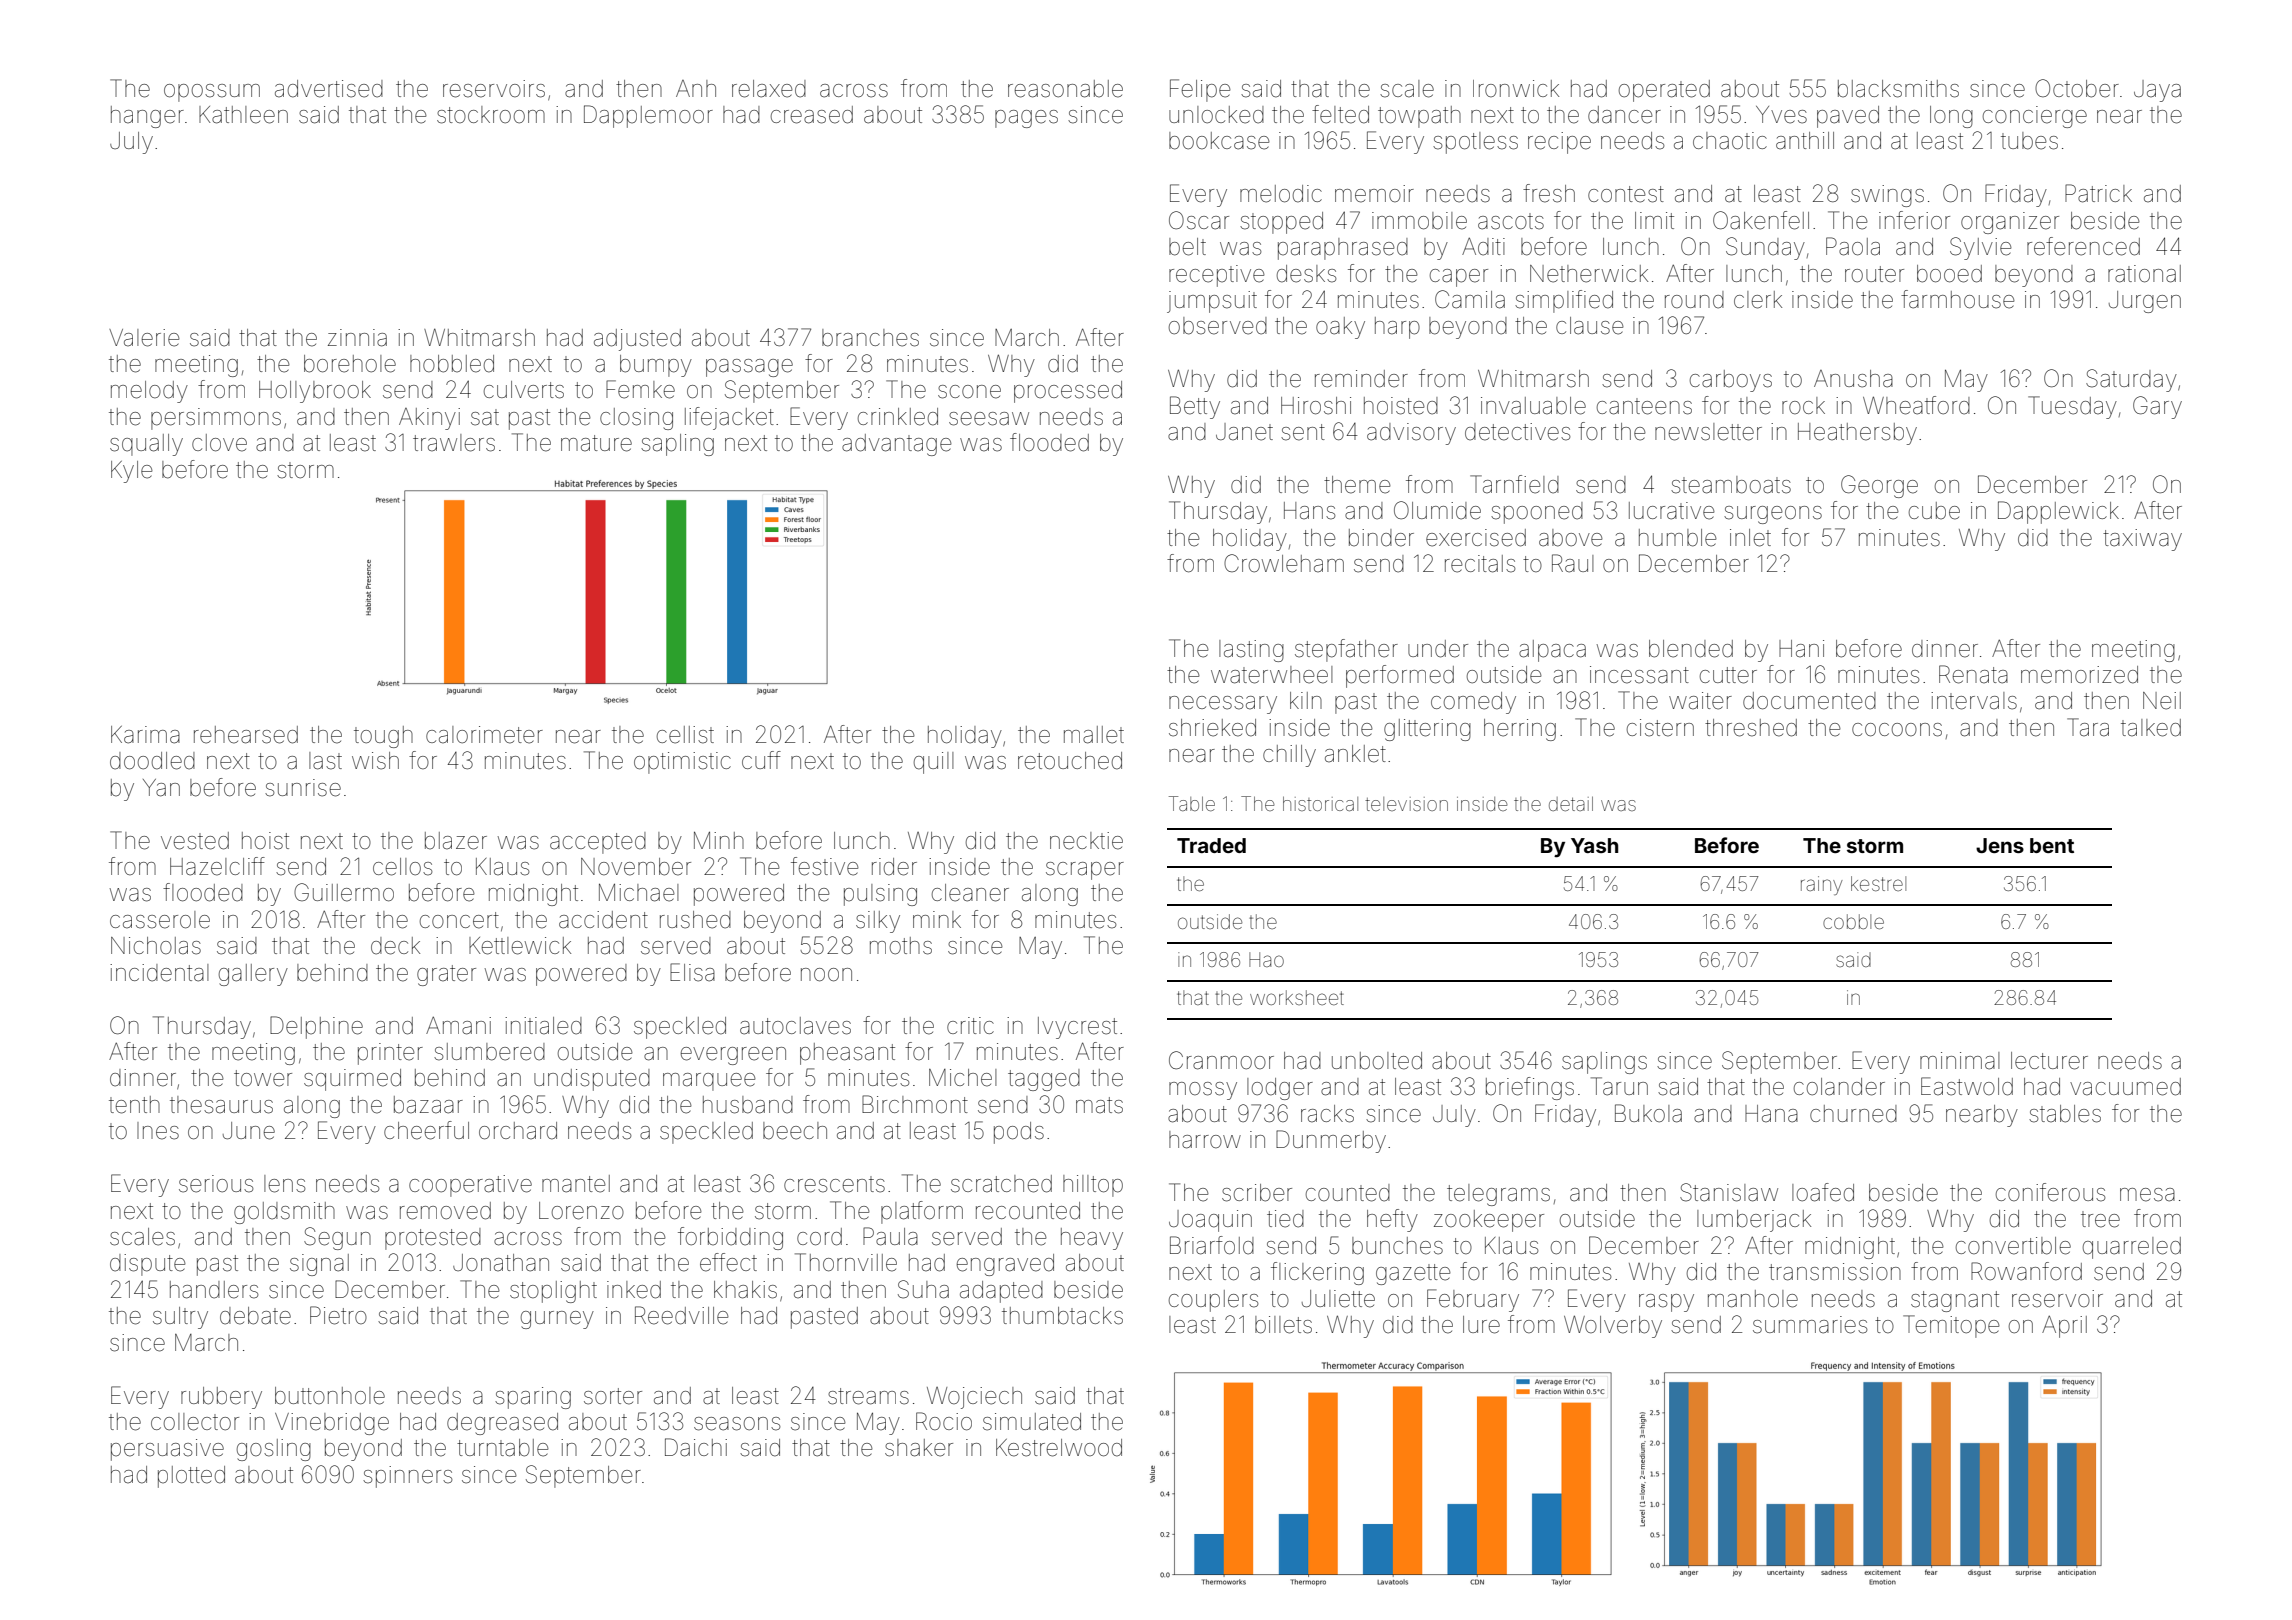 This screenshot has height=1620, width=2292. What do you see at coordinates (648, 116) in the screenshot?
I see `Dapplemoor` at bounding box center [648, 116].
